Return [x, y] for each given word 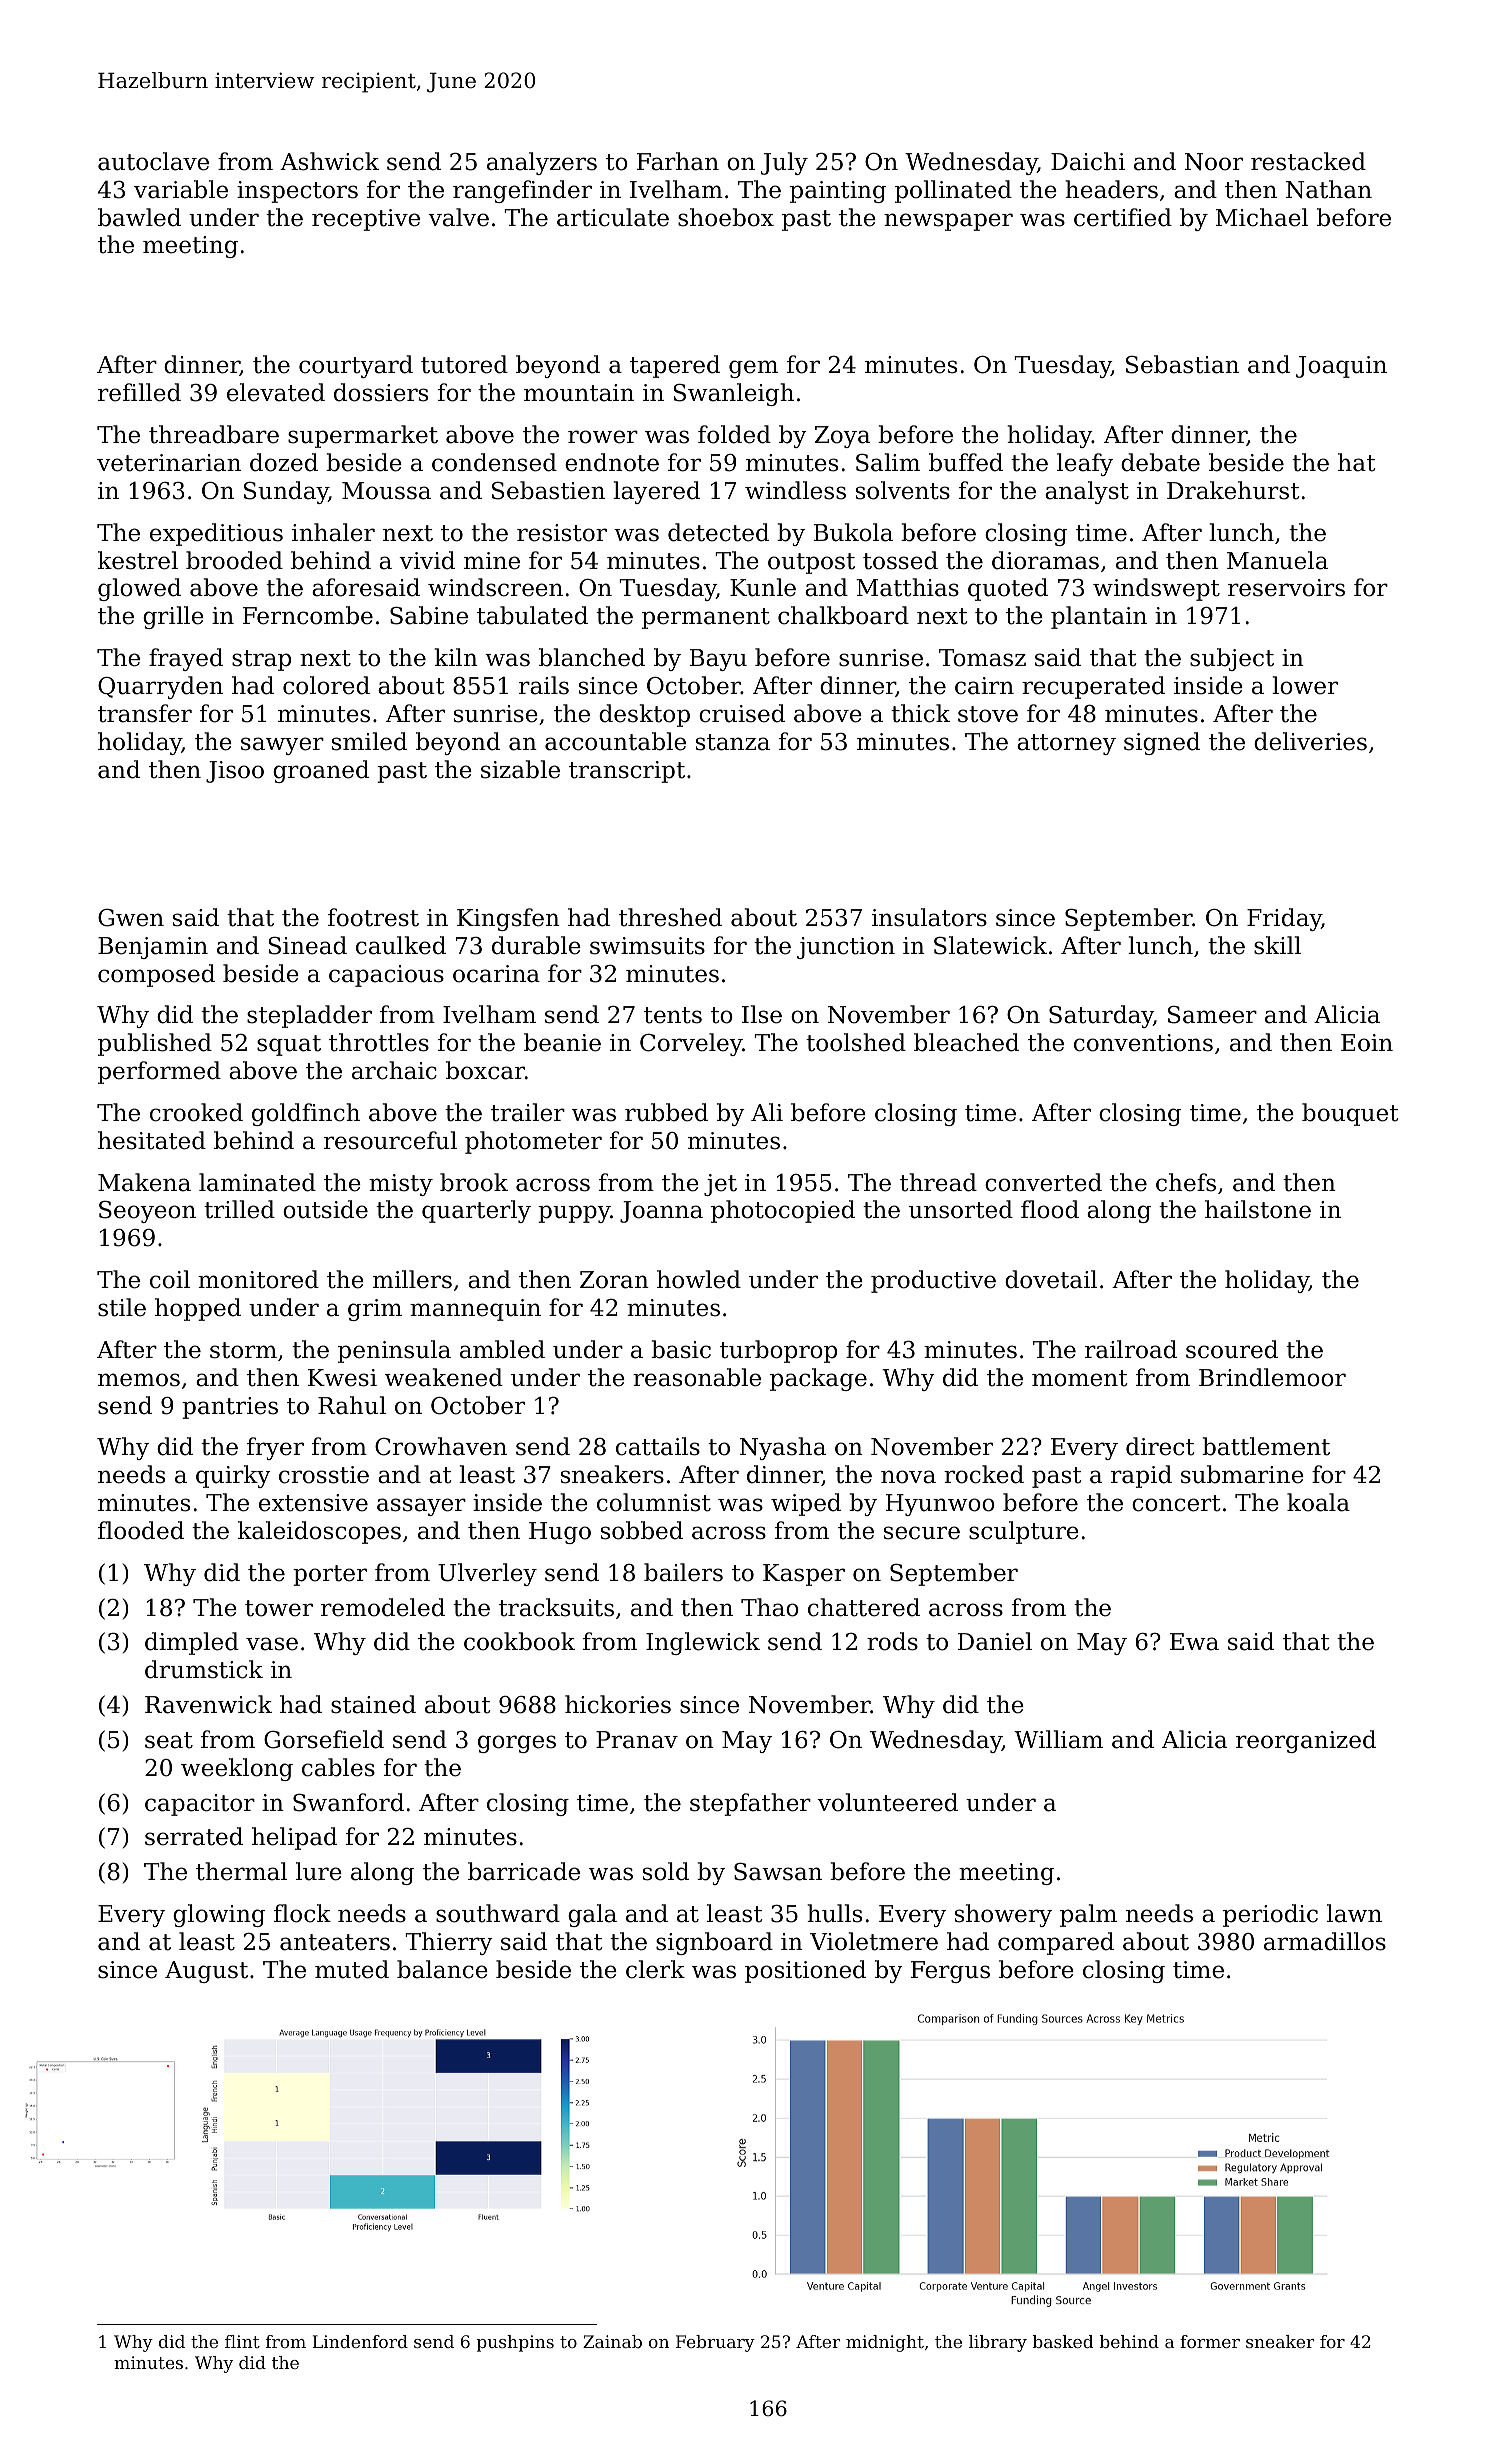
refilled [139, 392]
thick [920, 713]
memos [139, 1380]
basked [1063, 2341]
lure [319, 1871]
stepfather [750, 1804]
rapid [1141, 1476]
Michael [1262, 217]
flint [242, 2341]
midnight [885, 2343]
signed [1162, 743]
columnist [654, 1502]
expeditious [216, 534]
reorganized [1306, 1741]
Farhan [678, 161]
